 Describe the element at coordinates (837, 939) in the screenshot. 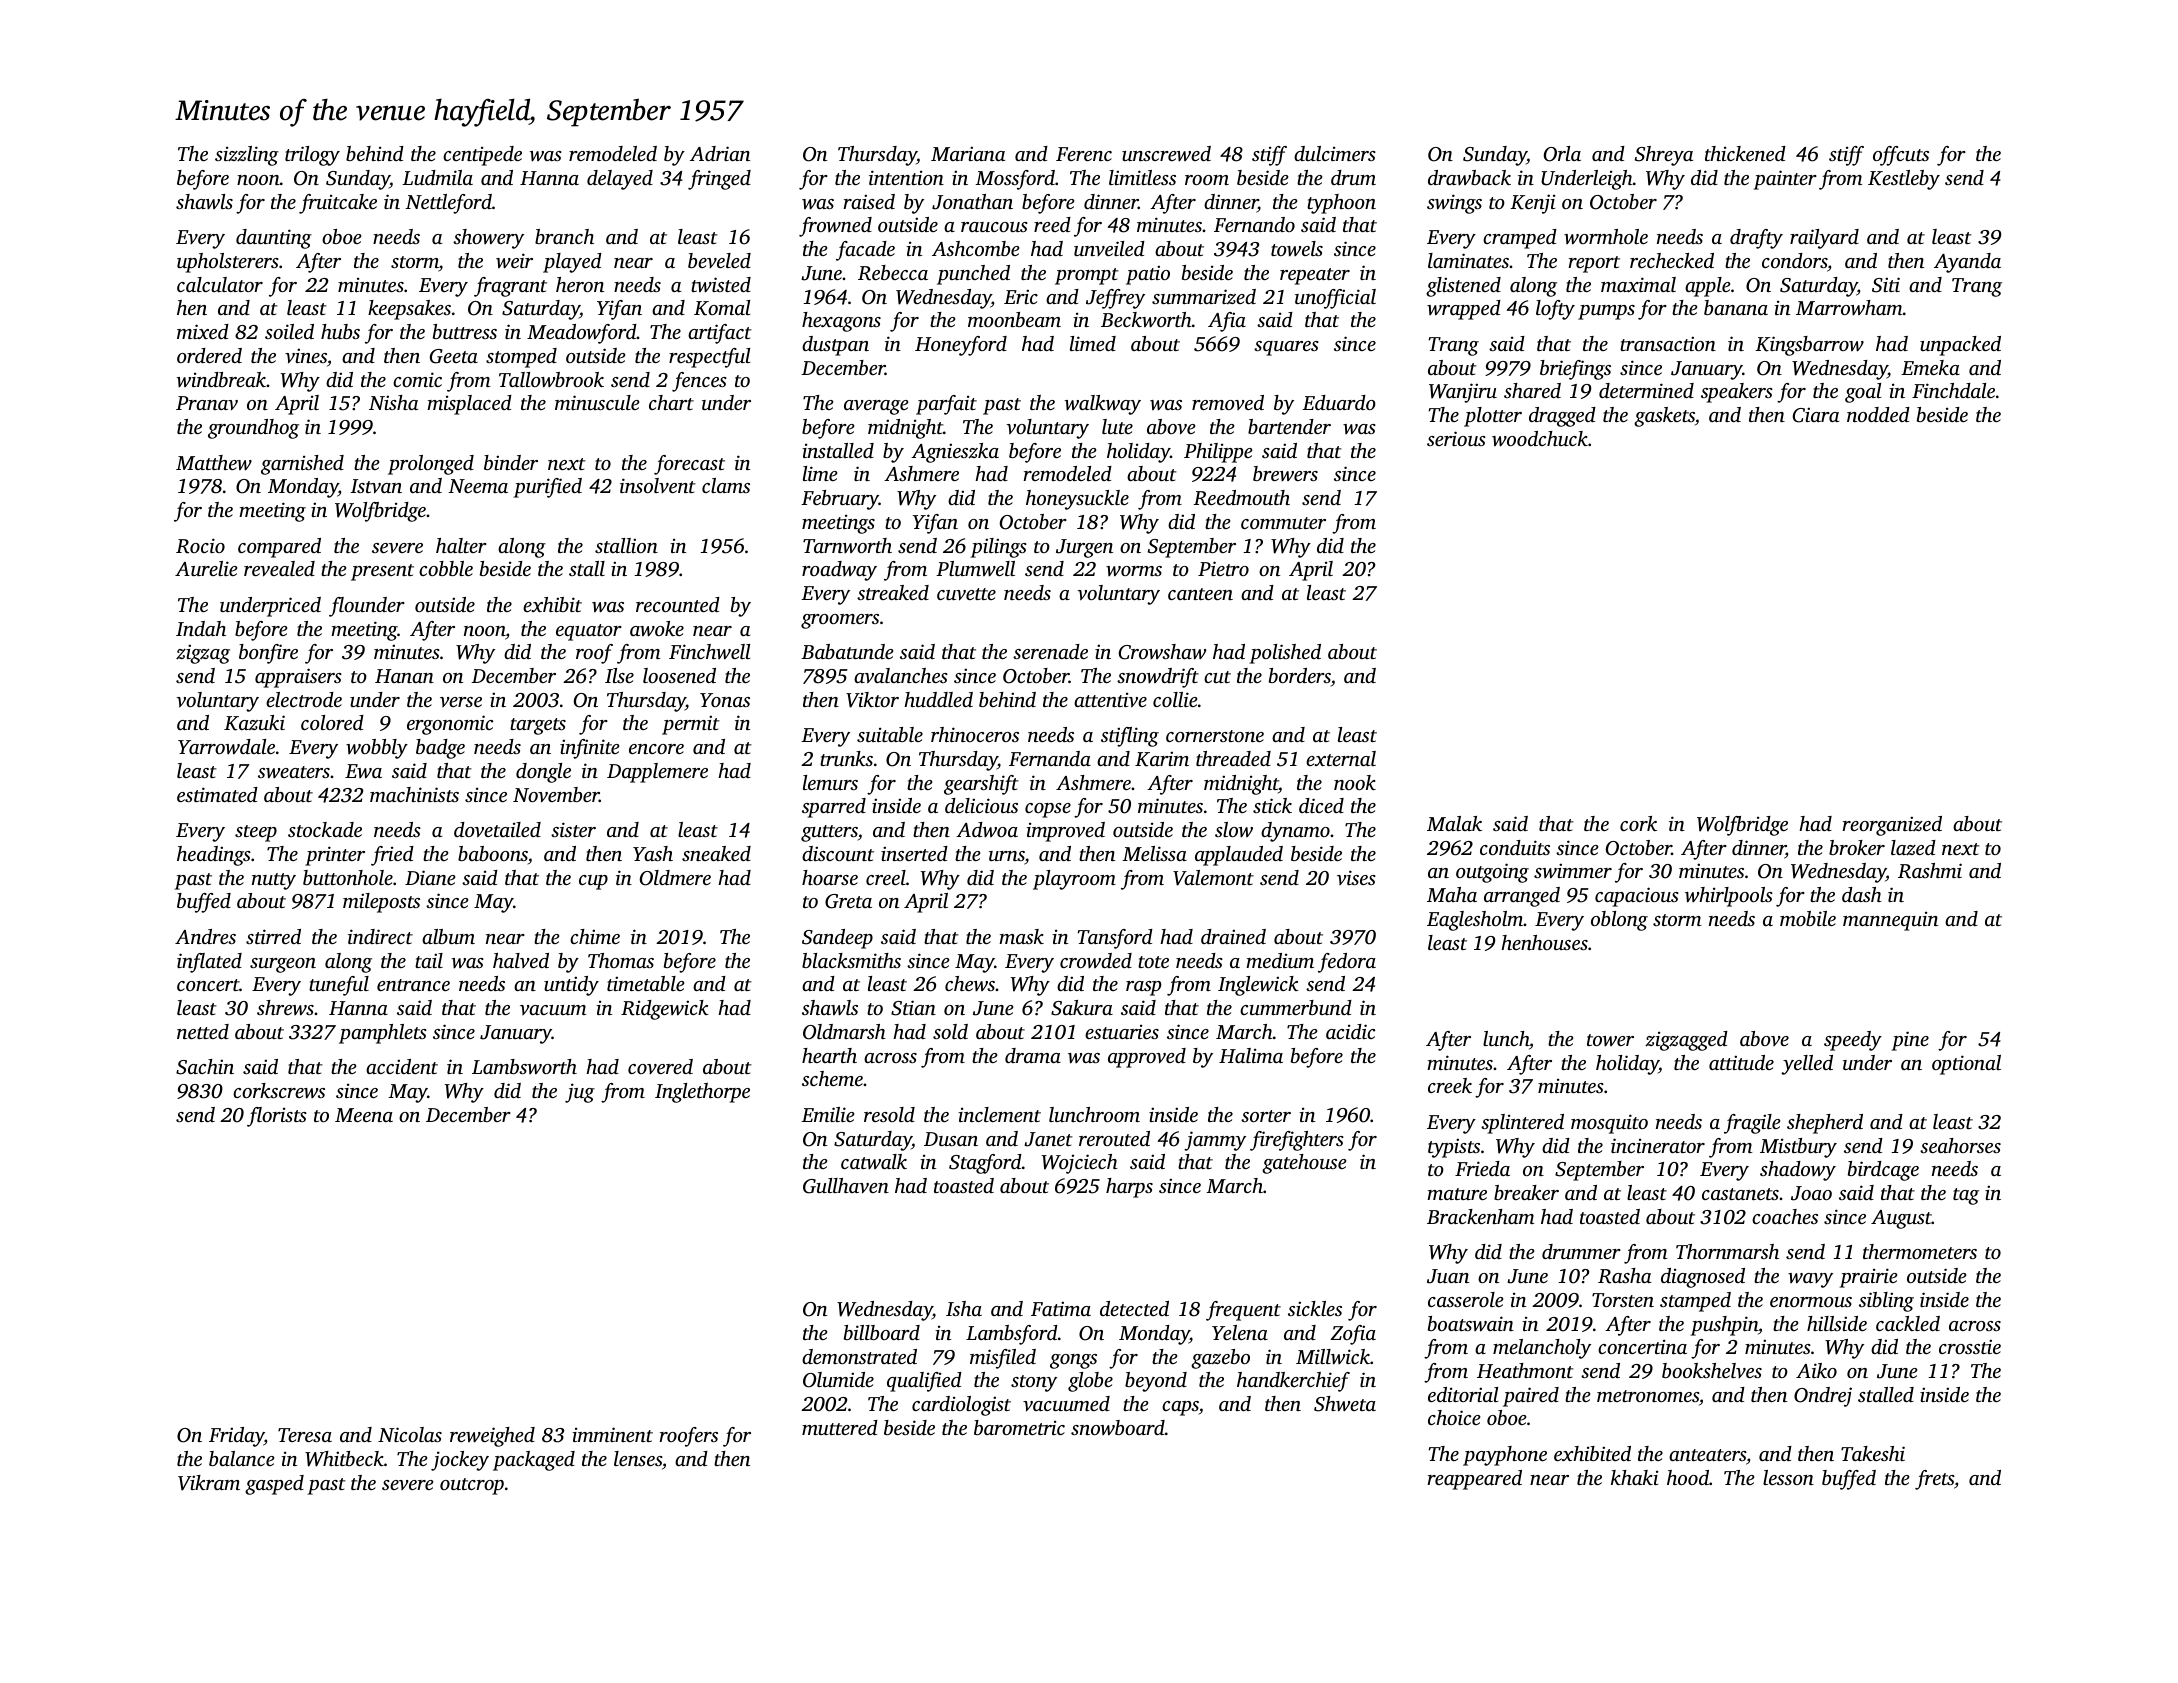

I see `Sandeep` at that location.
